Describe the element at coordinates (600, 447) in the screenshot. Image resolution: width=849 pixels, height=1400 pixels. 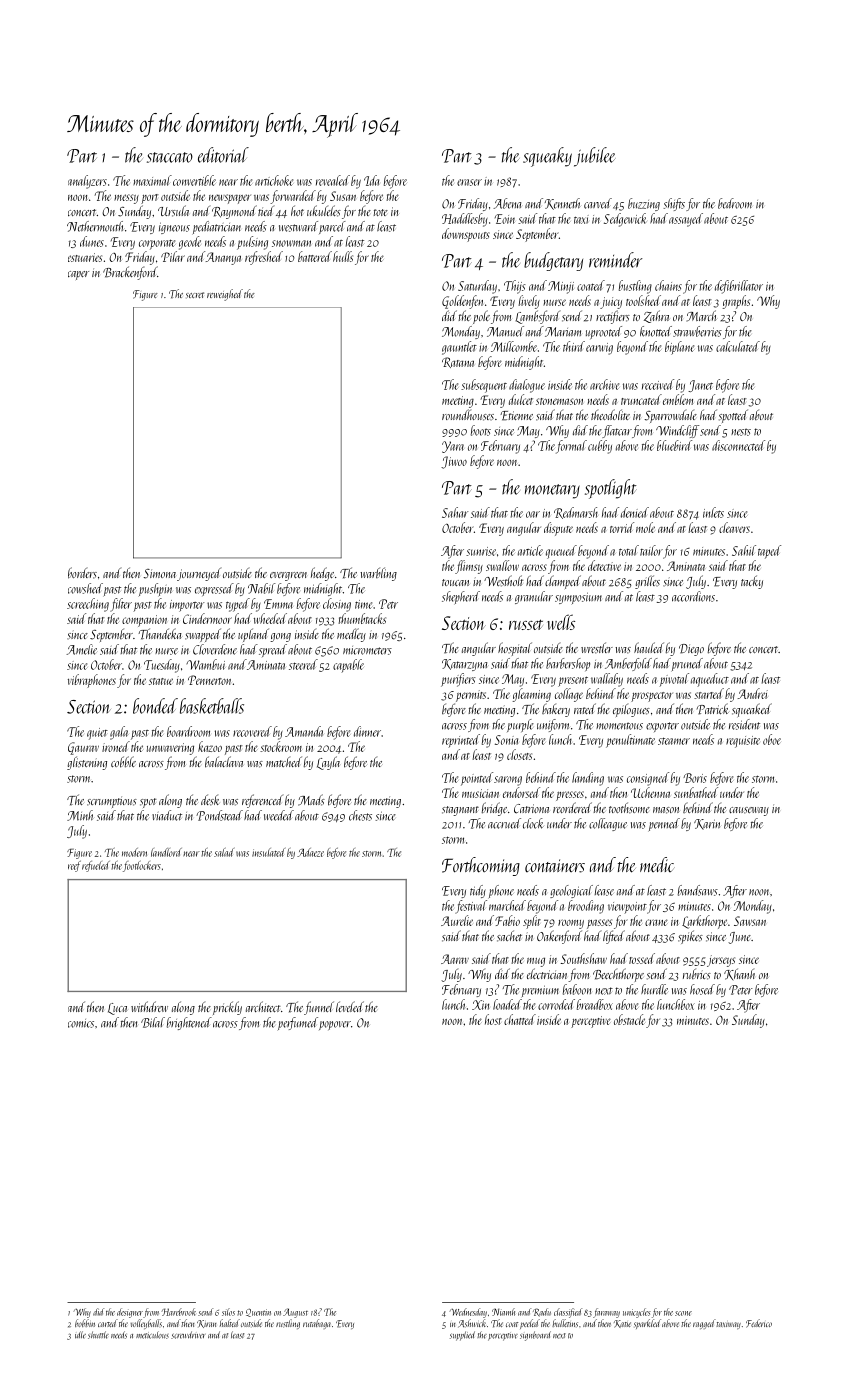
I see `cubby` at that location.
